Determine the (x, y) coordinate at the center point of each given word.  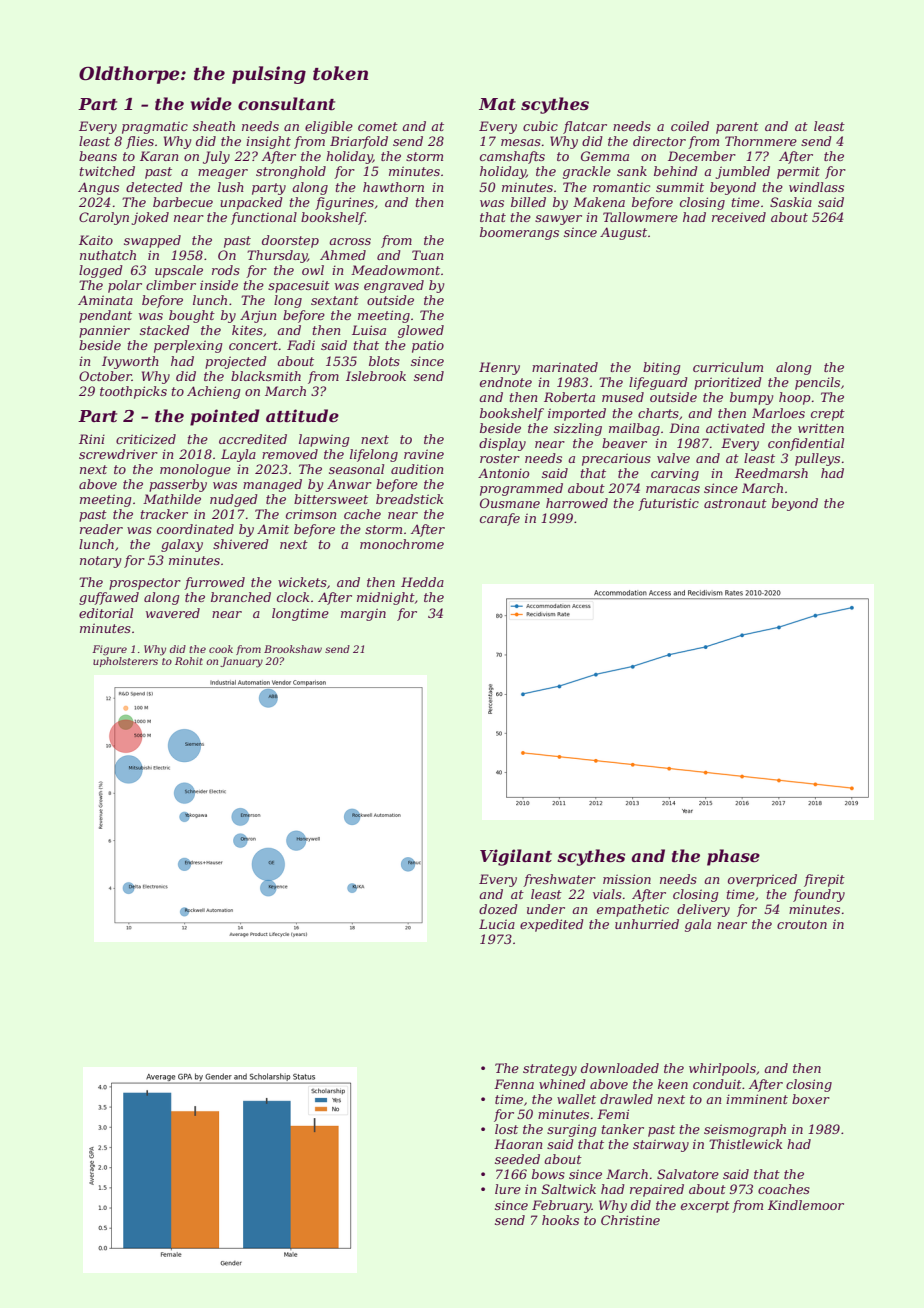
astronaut (735, 503)
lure (508, 1189)
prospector (145, 584)
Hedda (422, 582)
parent (737, 128)
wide (211, 103)
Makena (599, 202)
